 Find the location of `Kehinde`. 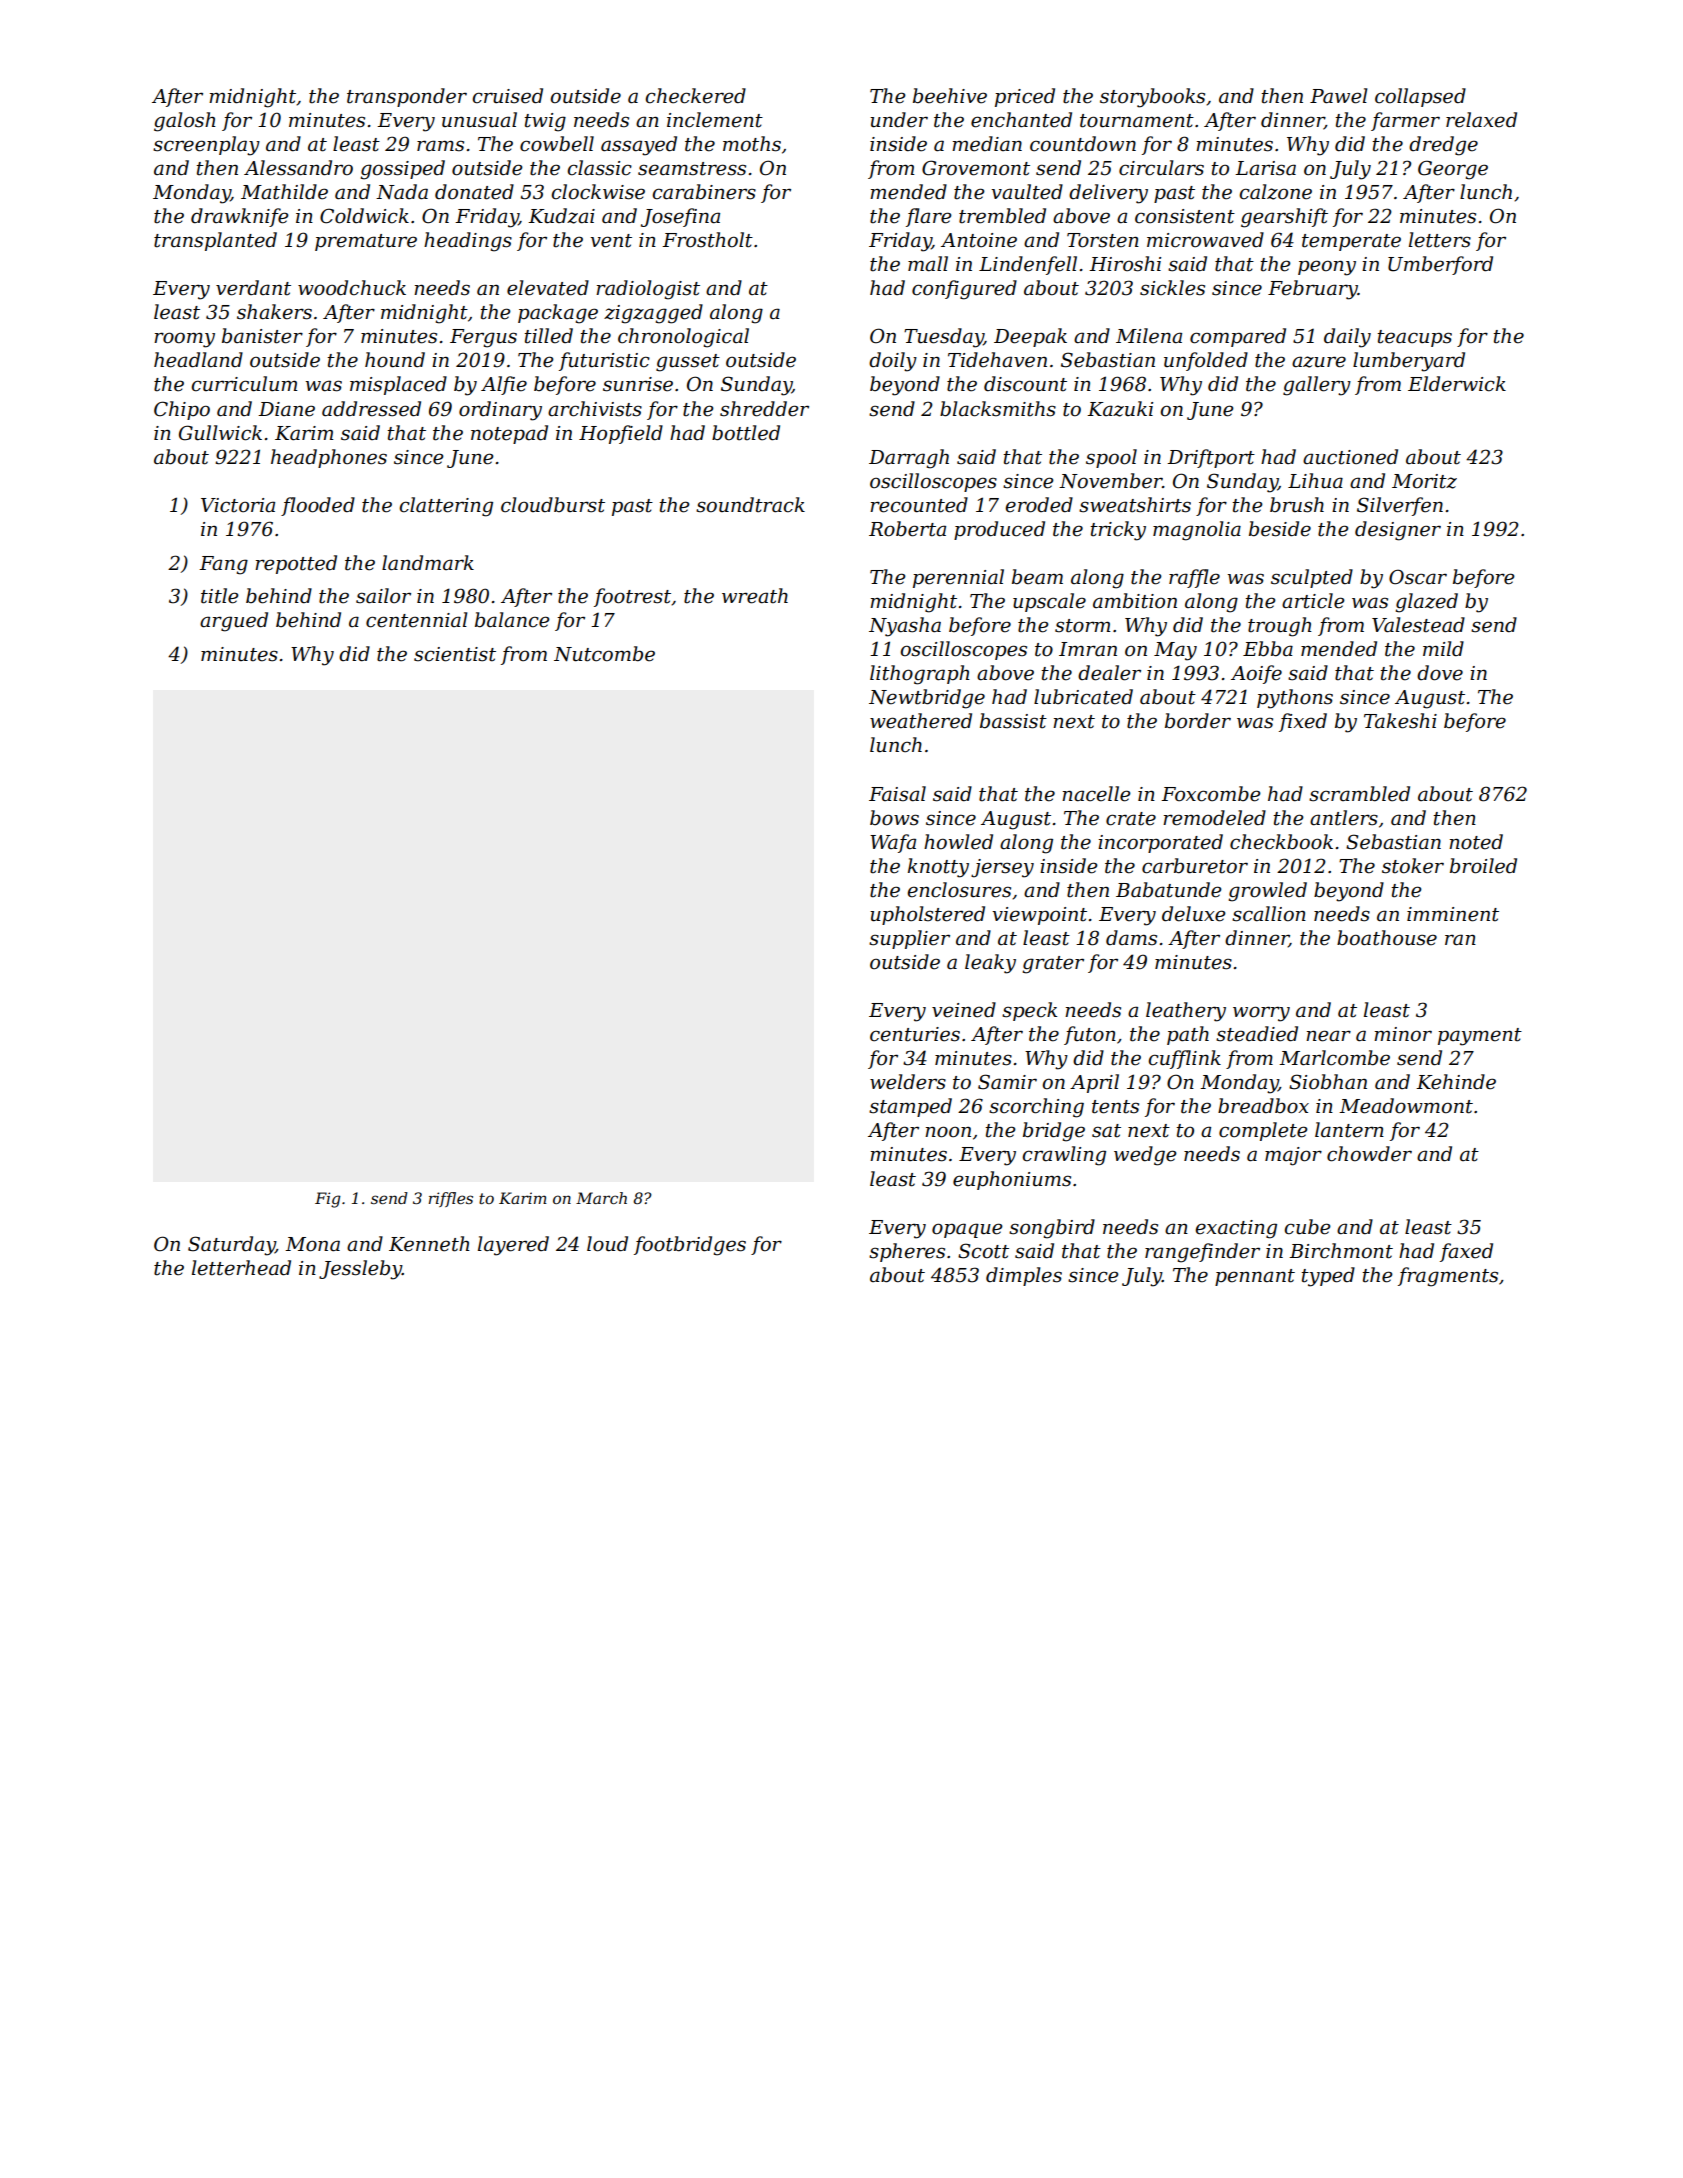

Kehinde is located at coordinates (1456, 1082).
